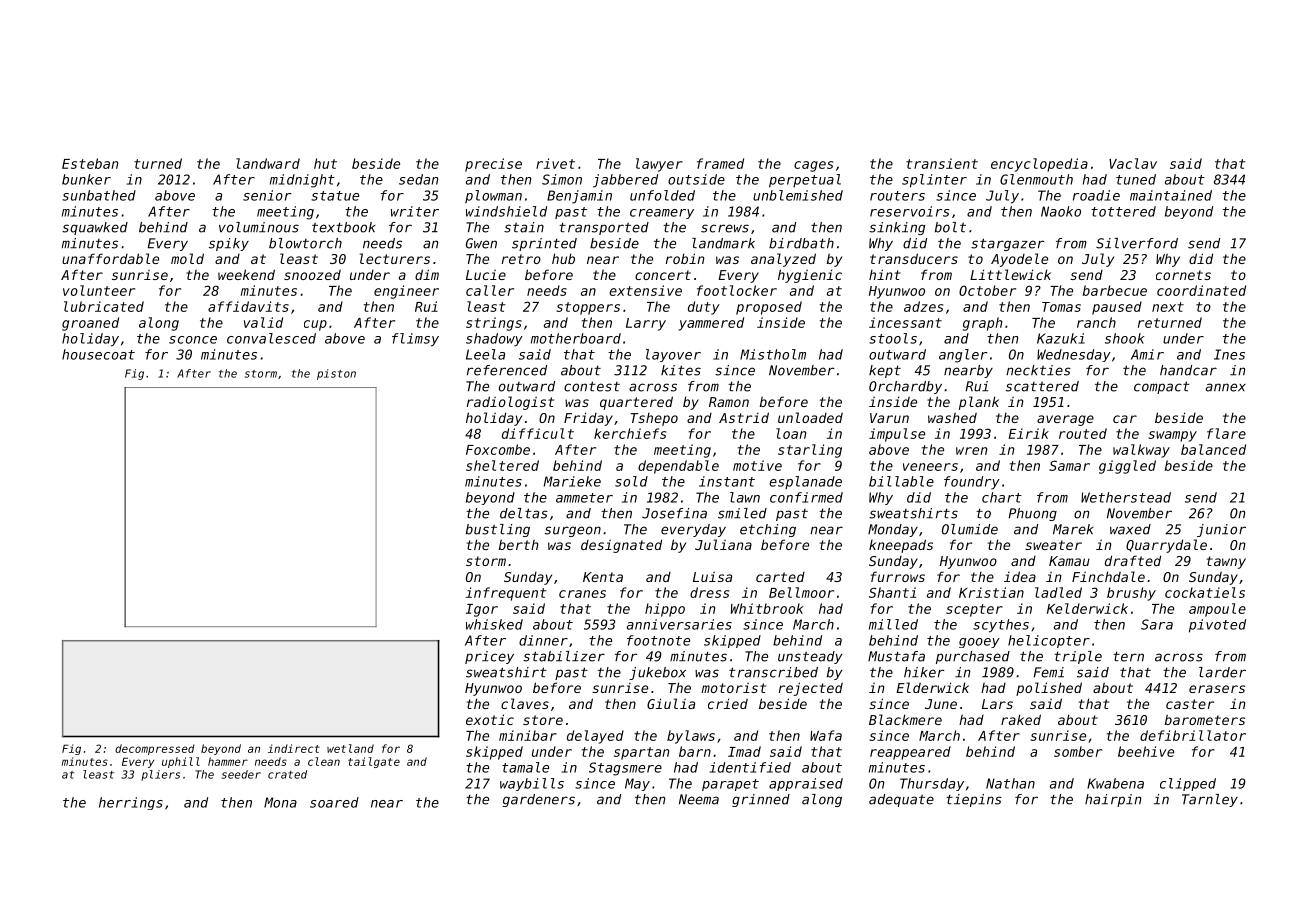 The width and height of the screenshot is (1308, 924). I want to click on bustling, so click(498, 530).
